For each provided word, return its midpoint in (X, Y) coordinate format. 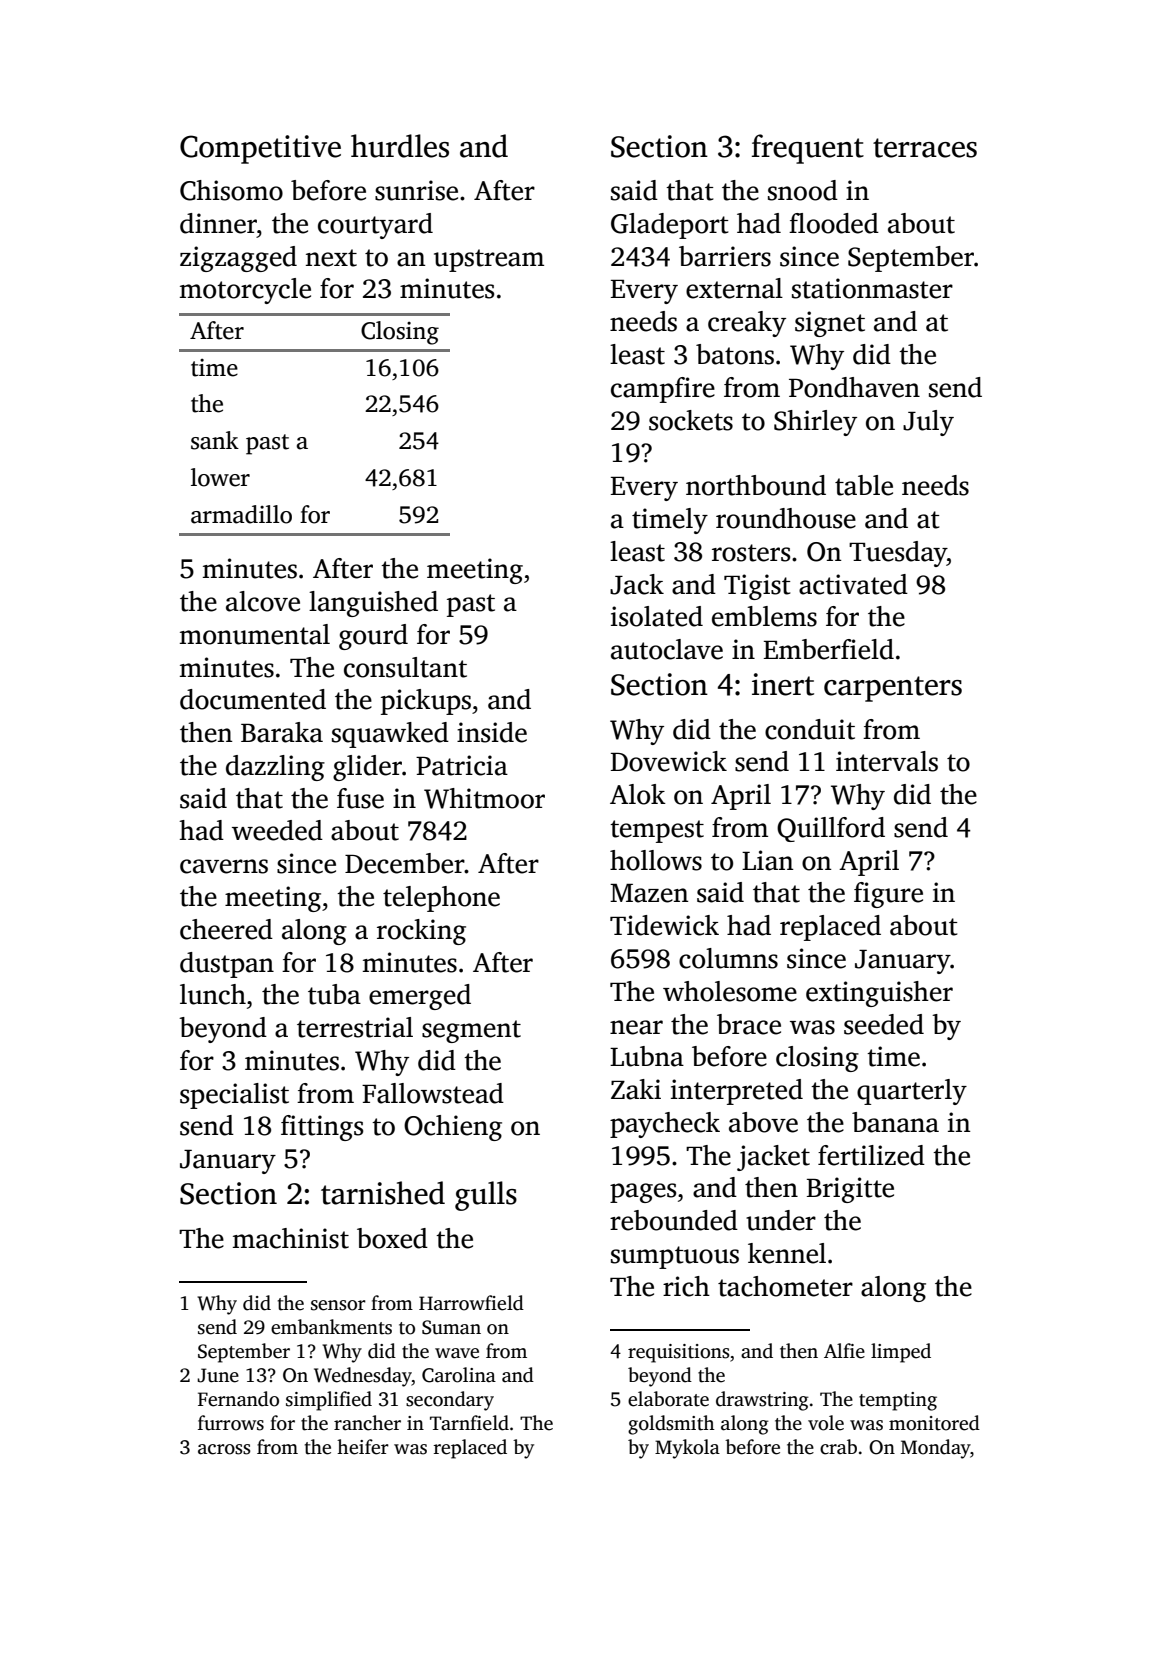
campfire (663, 390)
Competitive (260, 149)
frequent (808, 149)
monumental (255, 634)
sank (215, 440)
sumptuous (675, 1257)
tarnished (383, 1193)
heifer (363, 1447)
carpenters (893, 689)
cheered (226, 929)
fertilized (871, 1155)
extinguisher (879, 994)
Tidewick (664, 925)
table (864, 485)
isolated (657, 616)
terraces (925, 148)
